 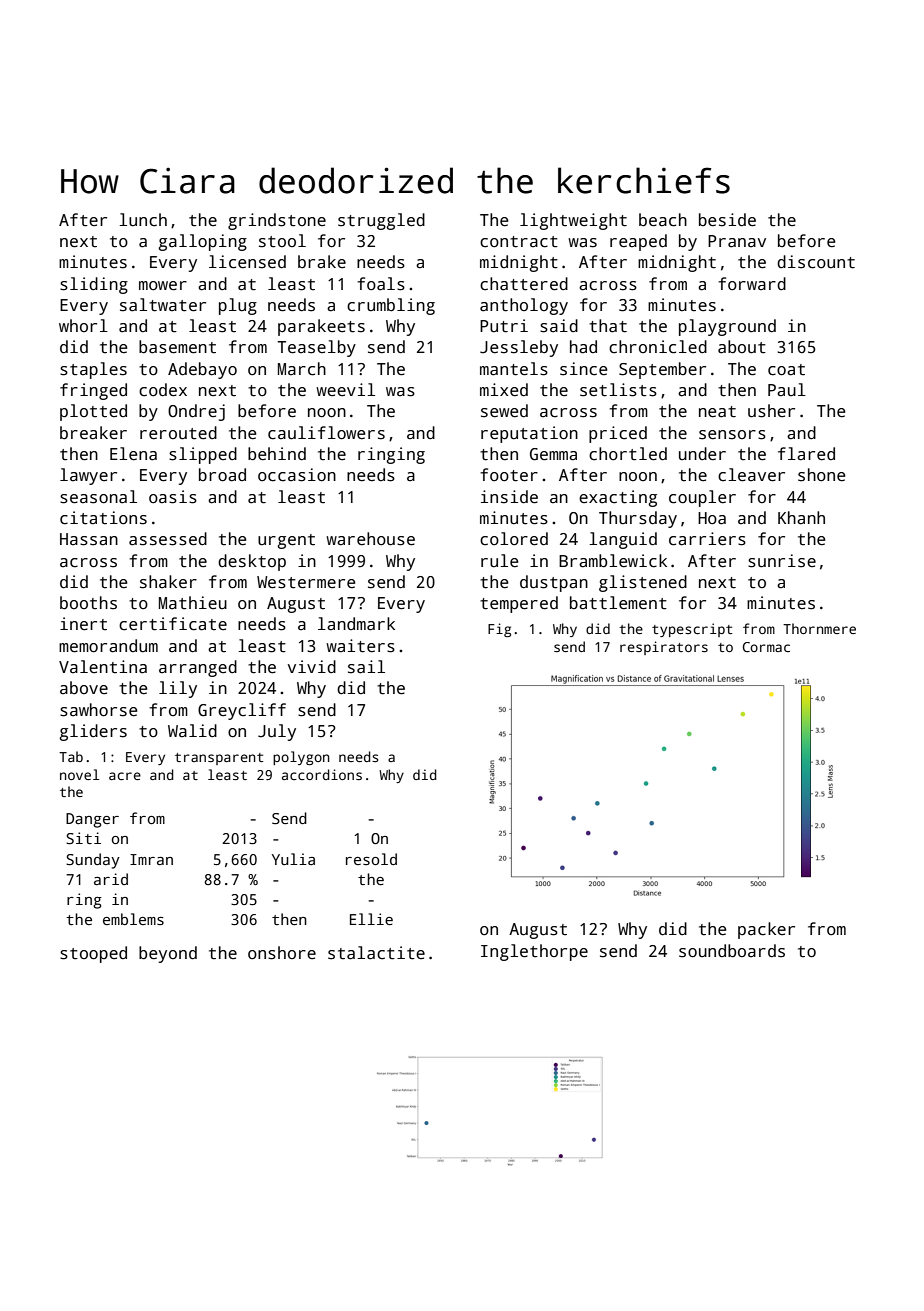 I want to click on rule, so click(x=499, y=561).
